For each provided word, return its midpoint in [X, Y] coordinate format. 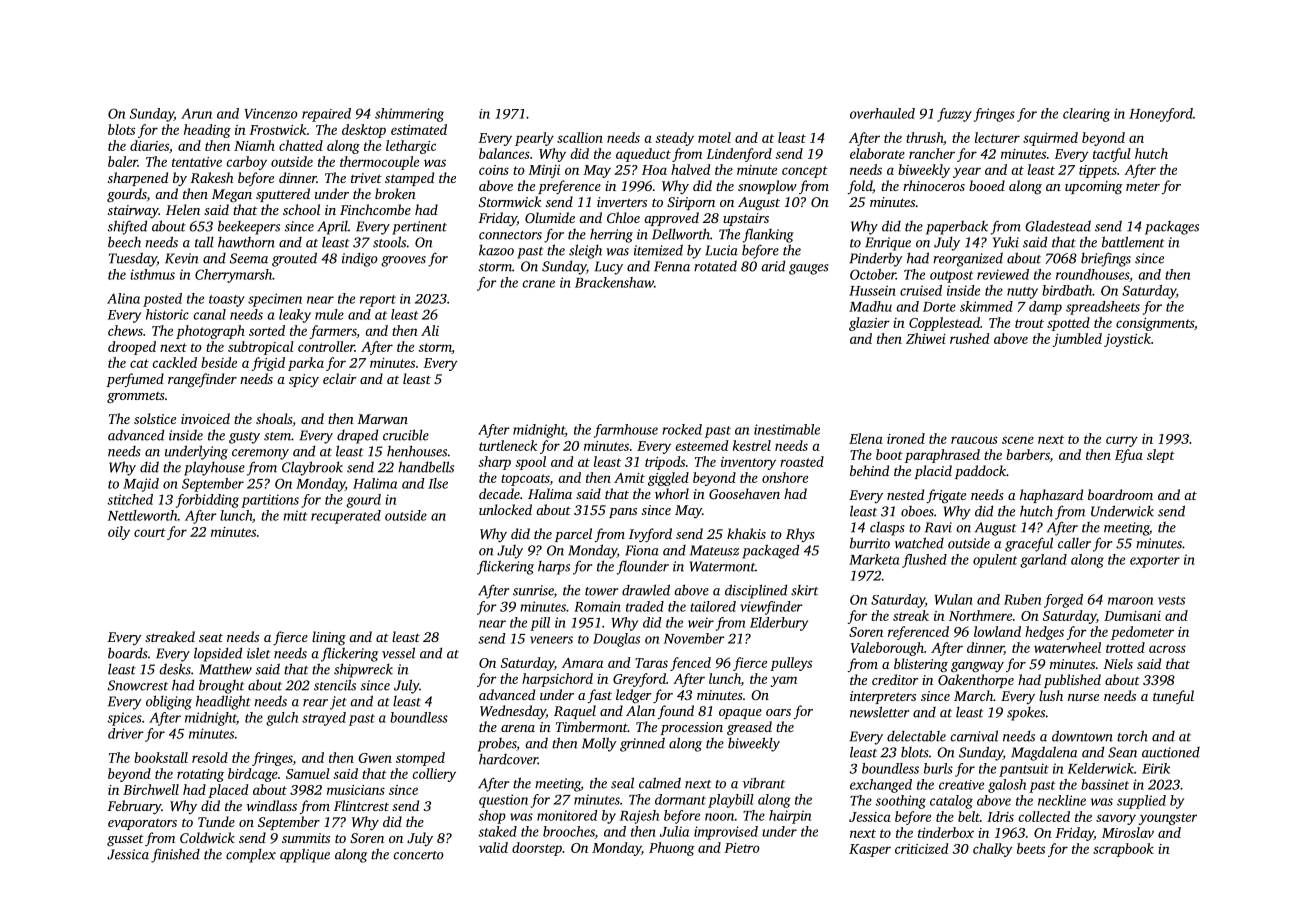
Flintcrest [361, 805]
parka [306, 364]
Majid [141, 485]
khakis [746, 533]
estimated [419, 129]
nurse [1083, 697]
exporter [1155, 562]
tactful [1112, 155]
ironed [906, 438]
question [503, 801]
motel [714, 137]
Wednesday [513, 712]
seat [211, 638]
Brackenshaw [614, 282]
